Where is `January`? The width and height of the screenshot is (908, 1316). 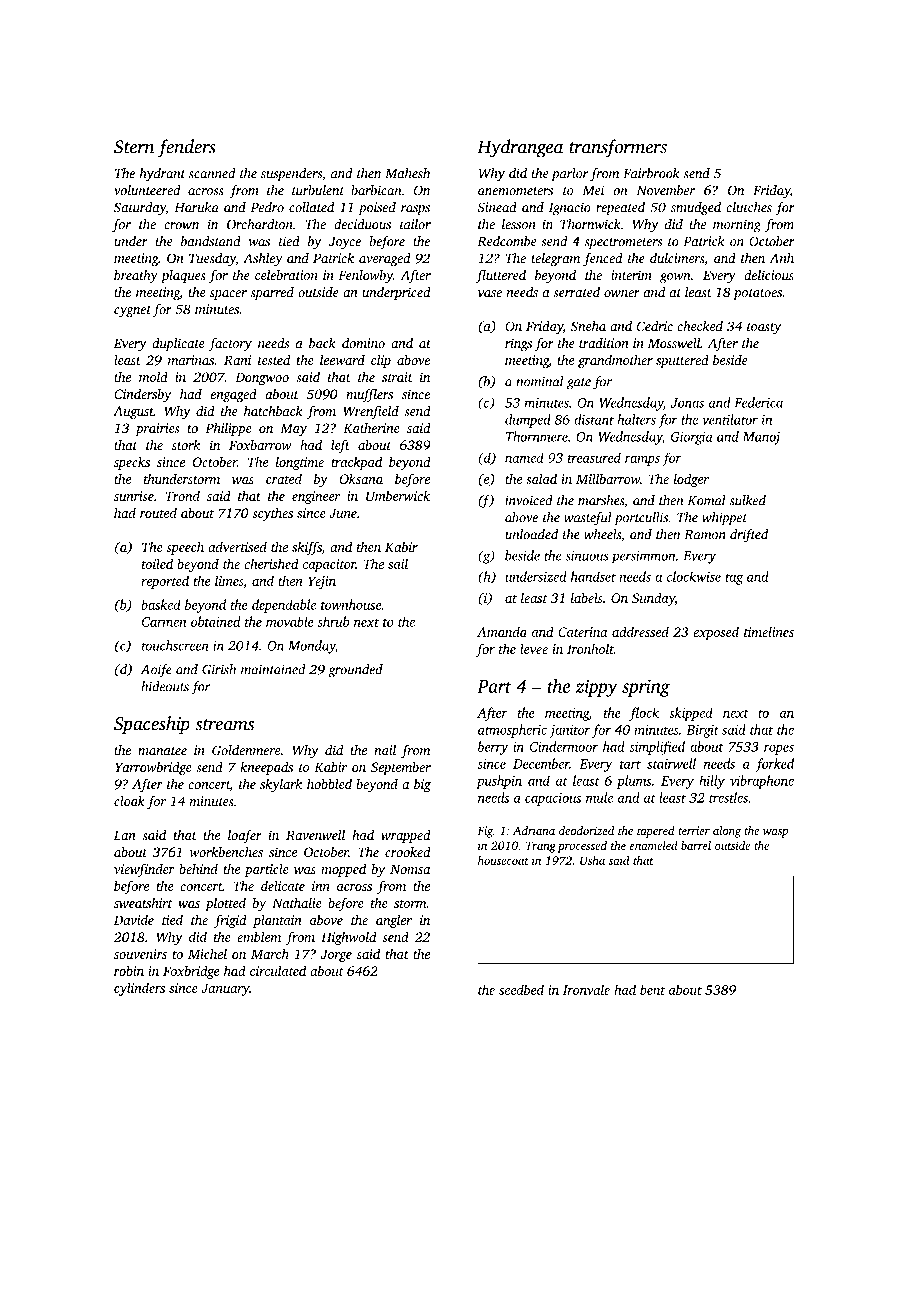 January is located at coordinates (225, 989).
